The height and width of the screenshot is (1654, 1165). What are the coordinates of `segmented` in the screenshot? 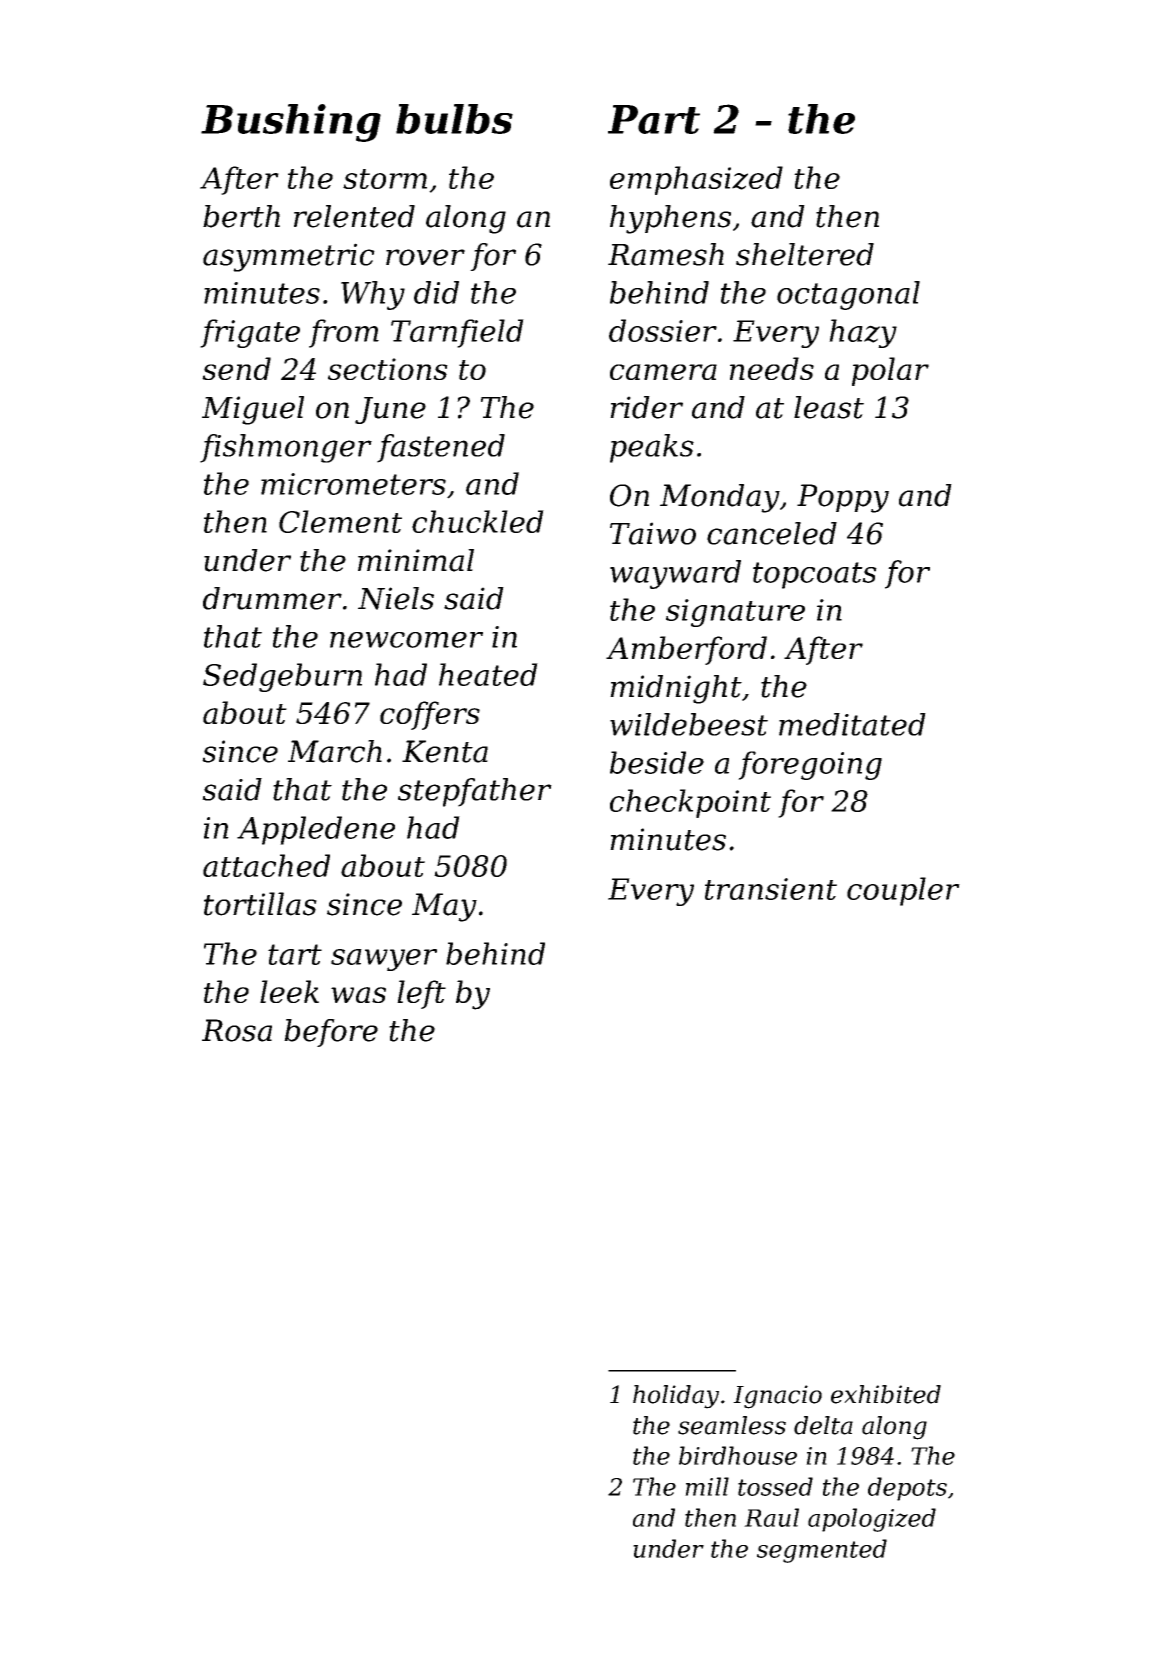 It's located at (822, 1551).
